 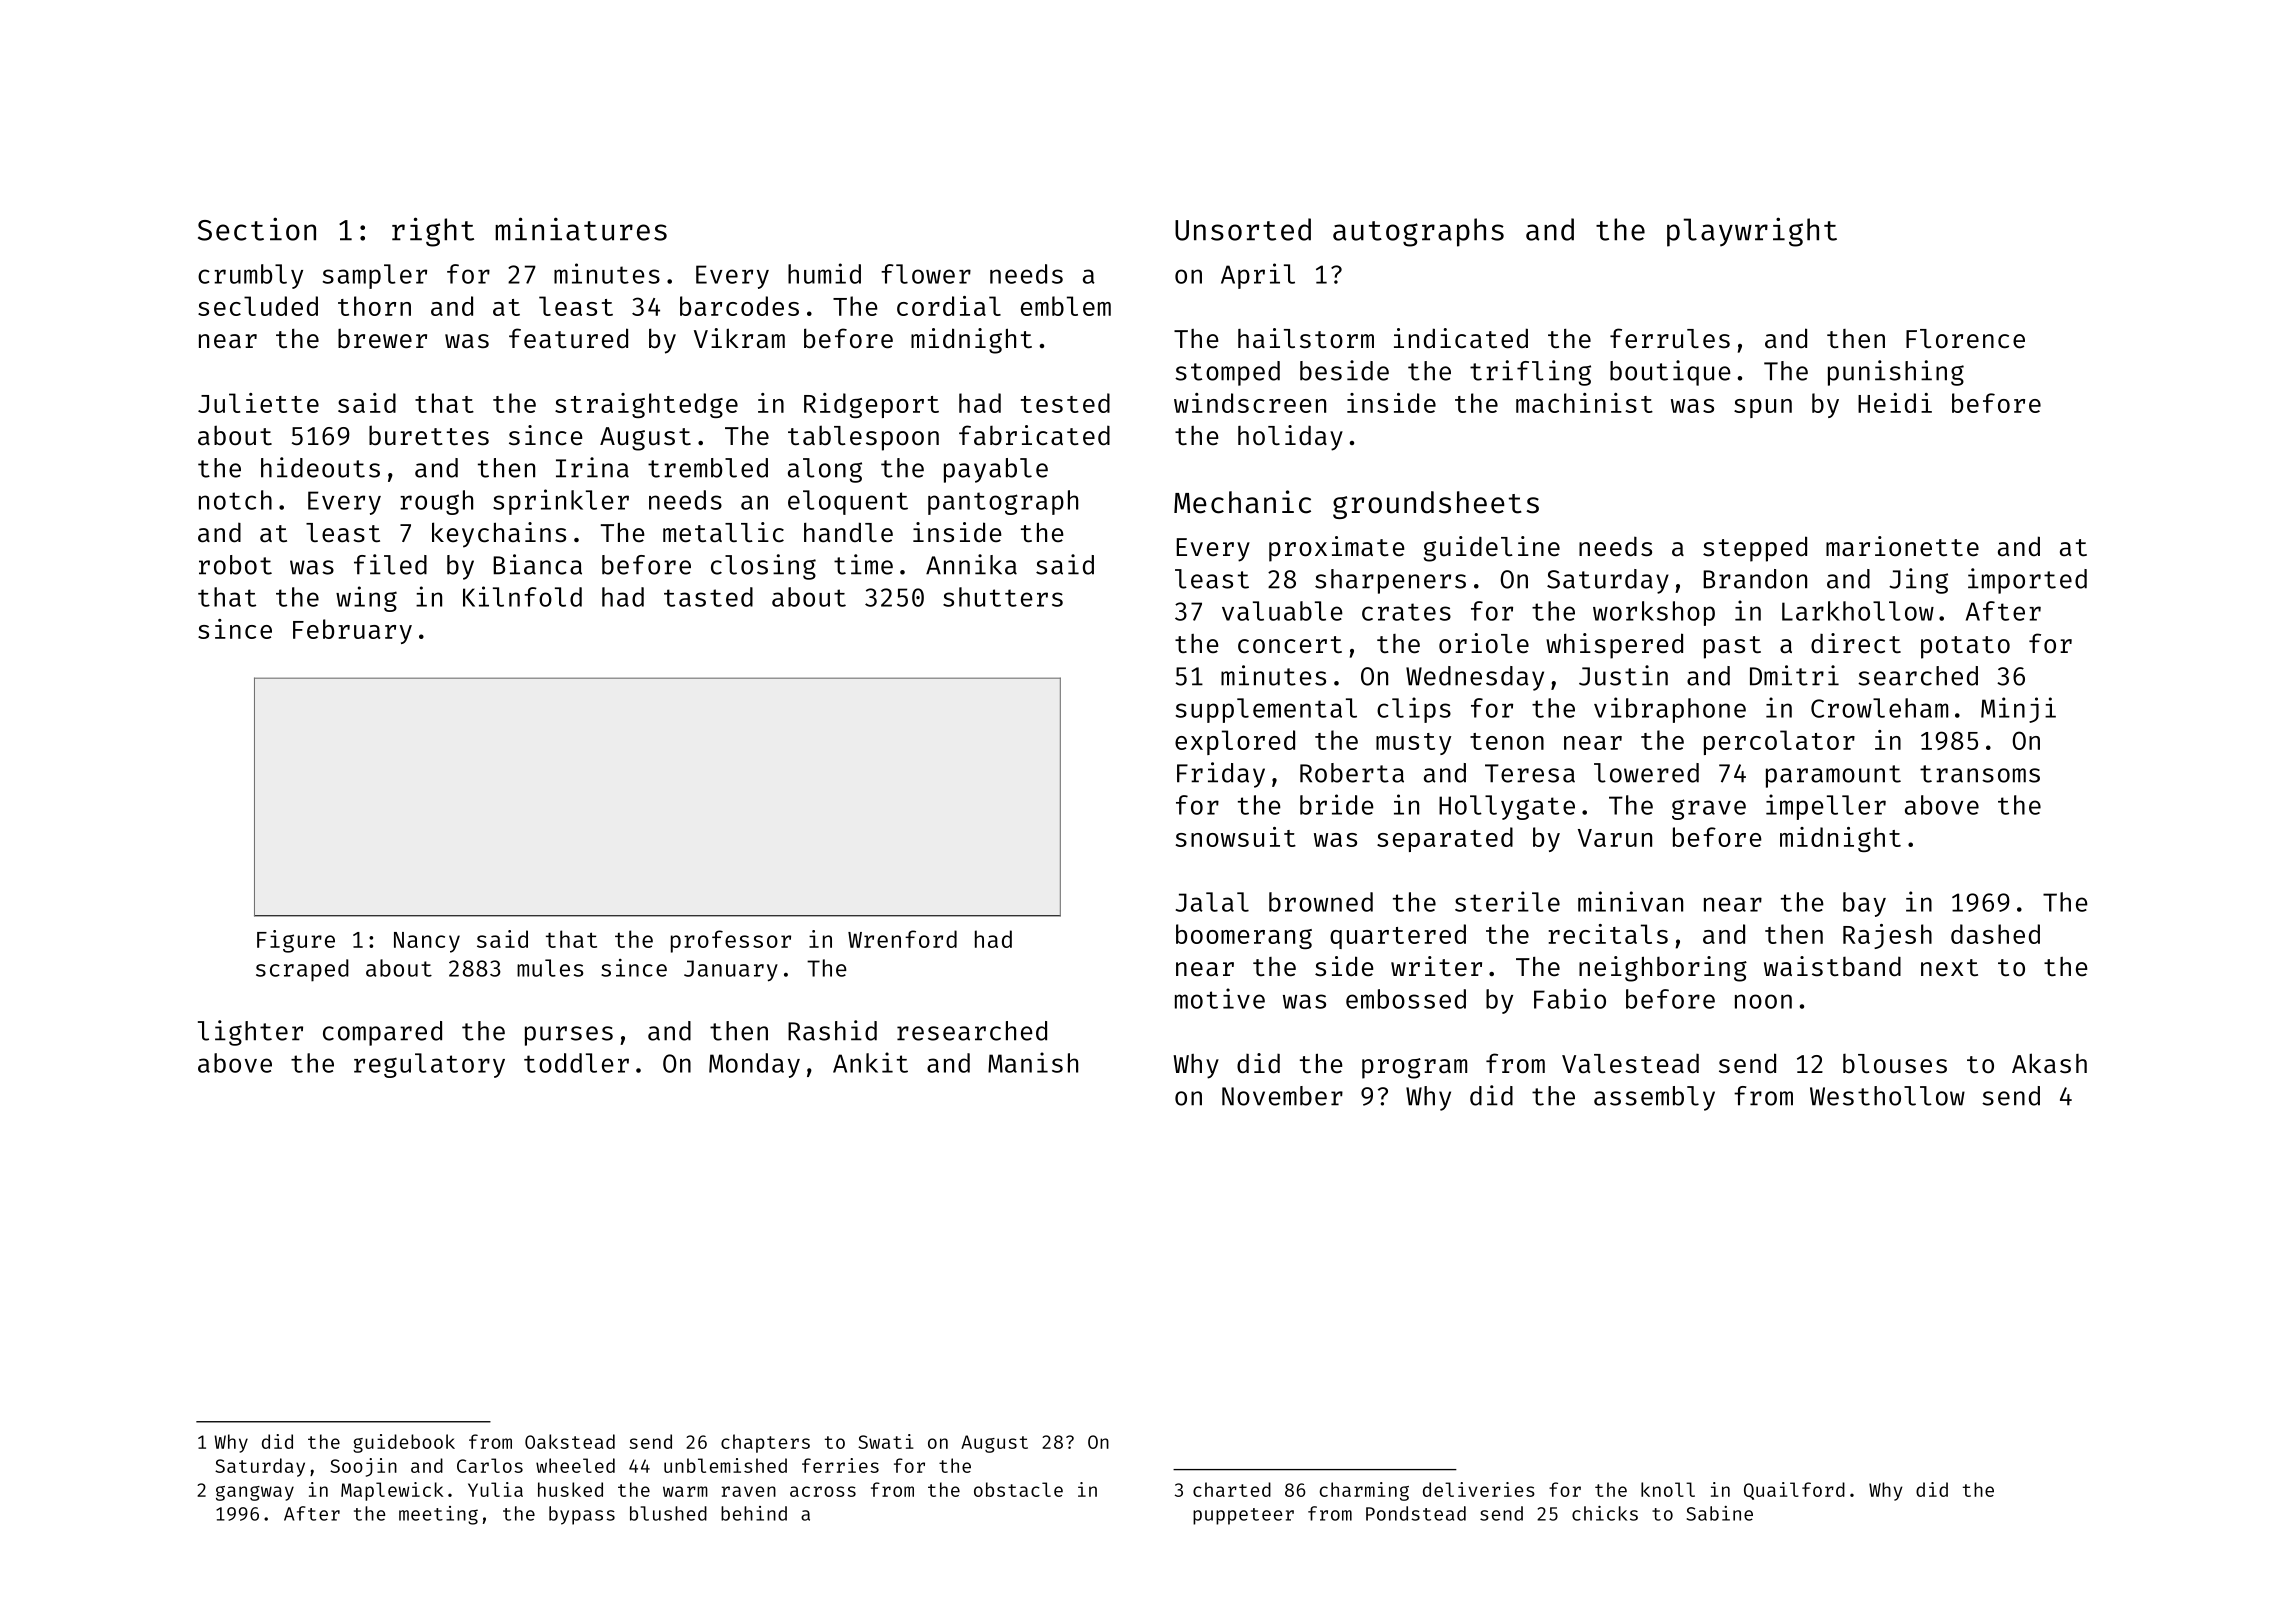 I want to click on flower, so click(x=926, y=274).
